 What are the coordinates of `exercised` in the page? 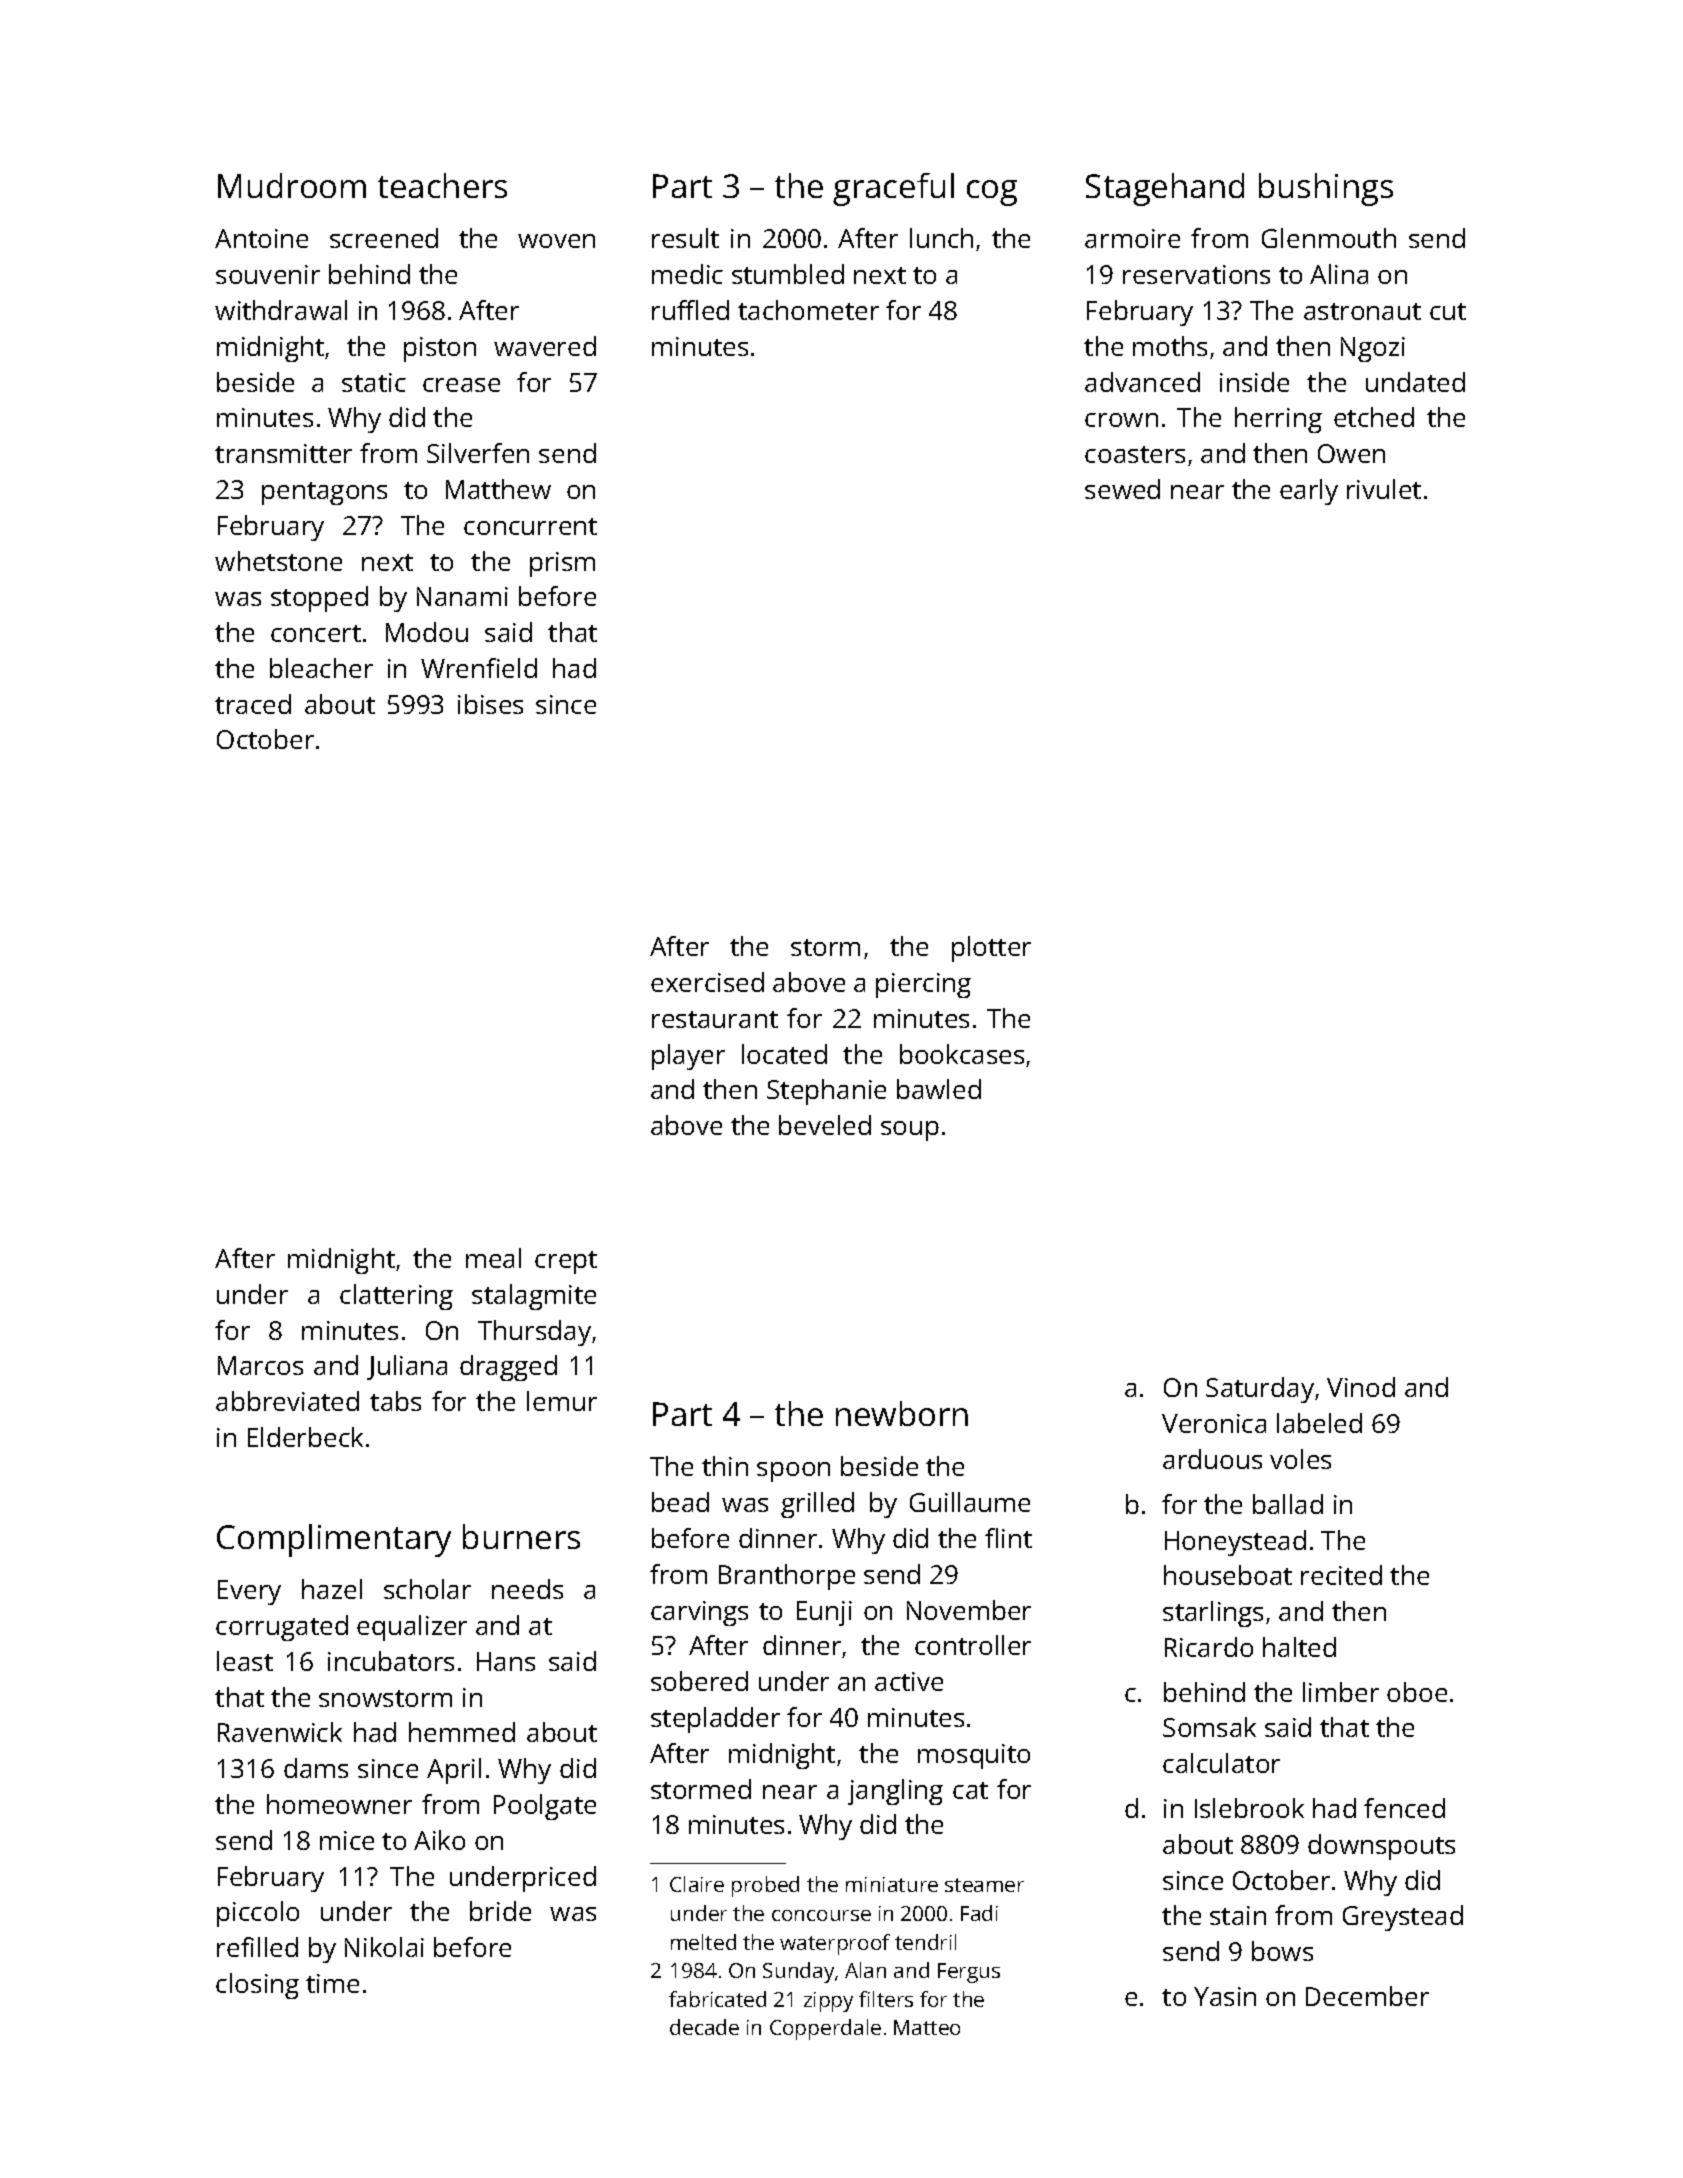 It's located at (707, 982).
